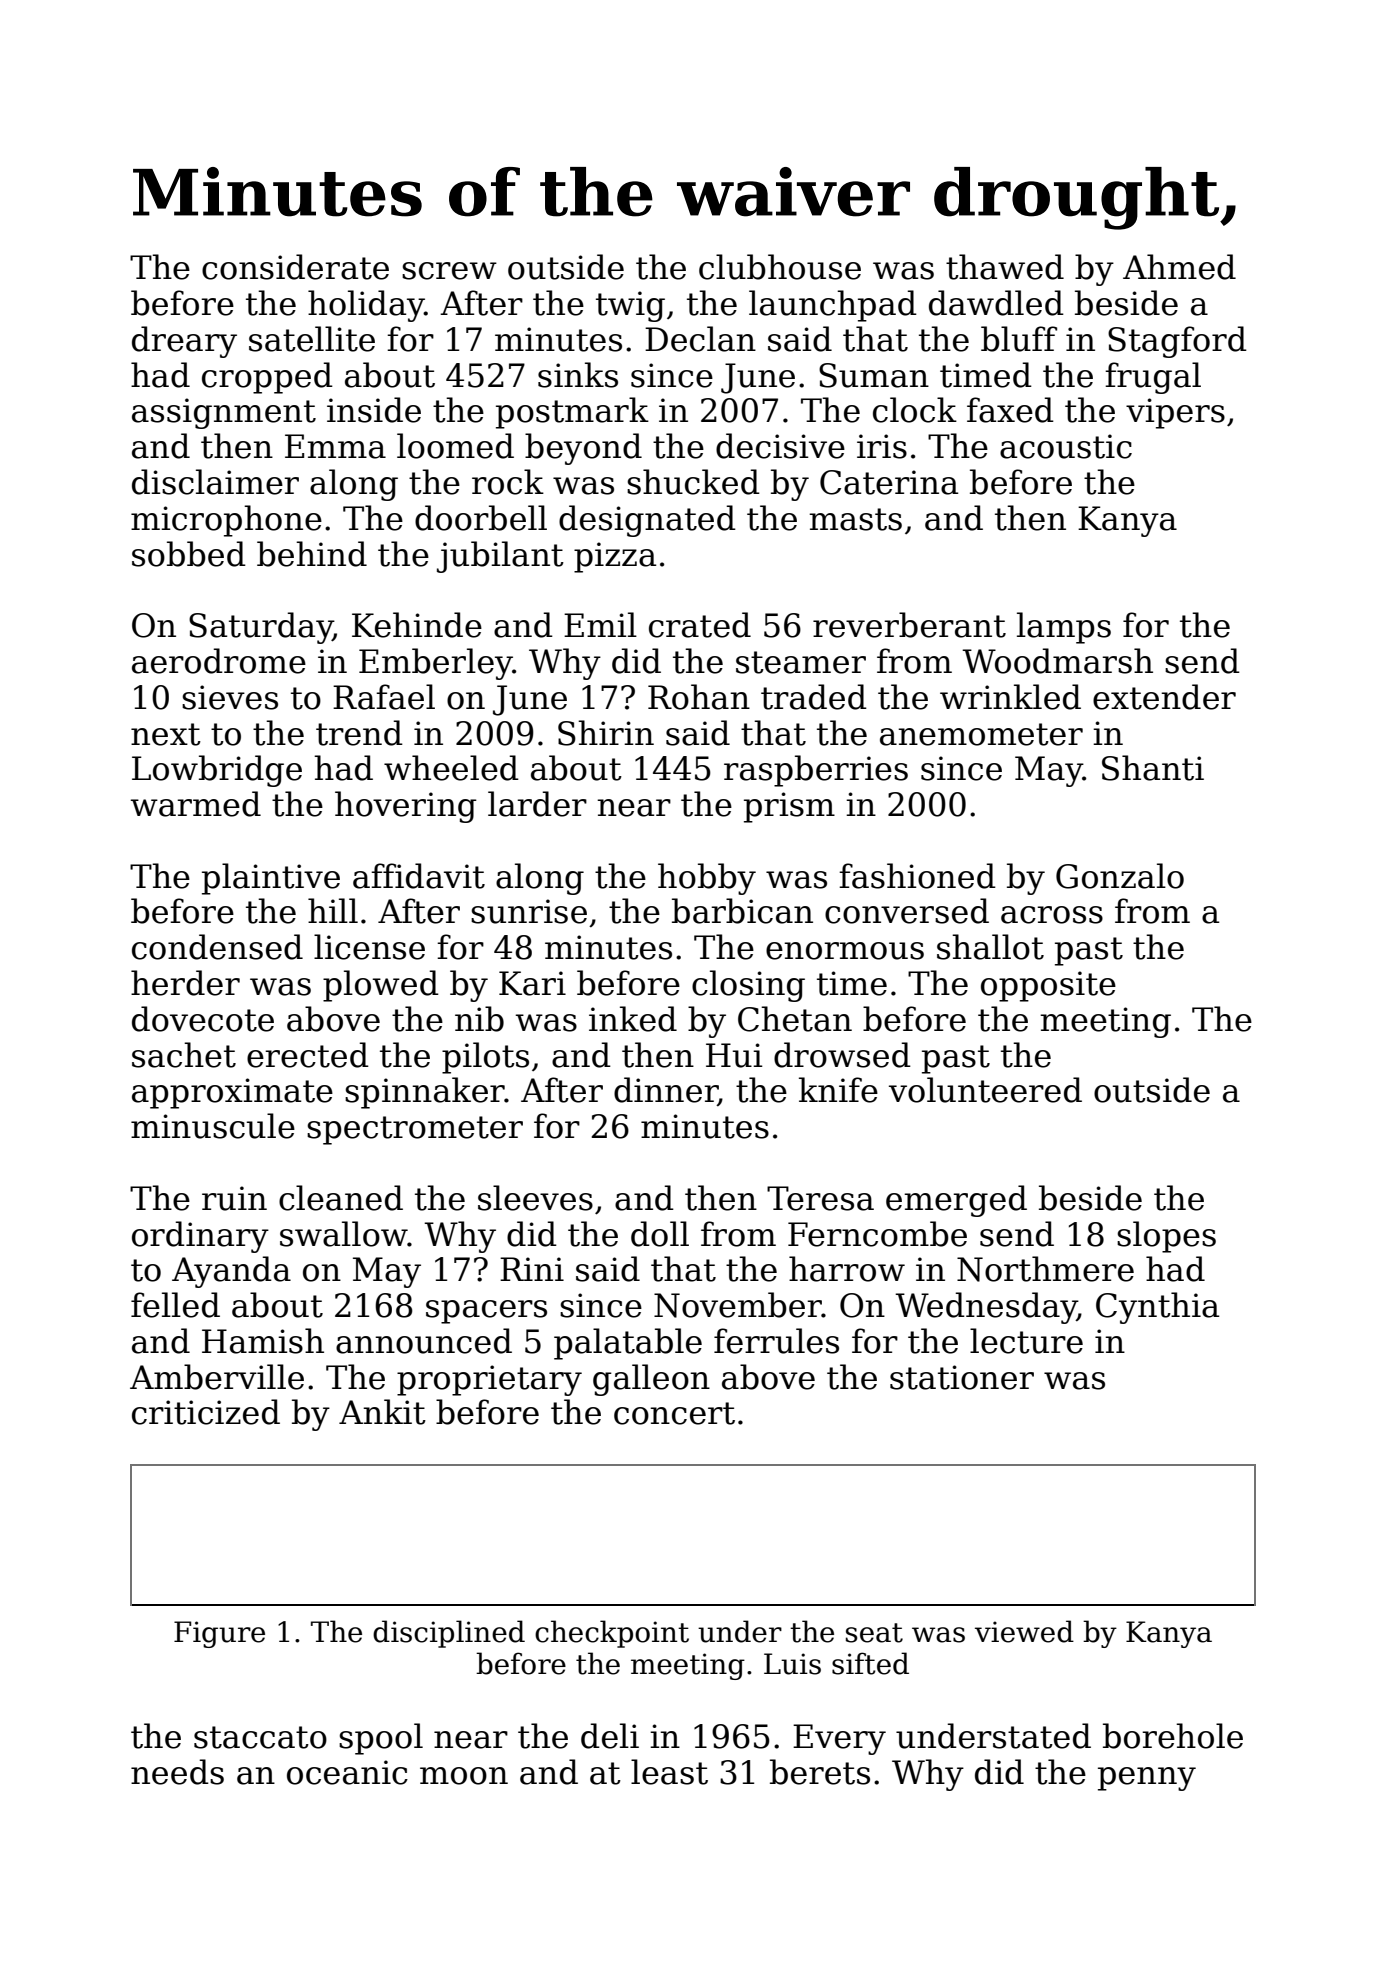  I want to click on thawed, so click(1005, 267).
